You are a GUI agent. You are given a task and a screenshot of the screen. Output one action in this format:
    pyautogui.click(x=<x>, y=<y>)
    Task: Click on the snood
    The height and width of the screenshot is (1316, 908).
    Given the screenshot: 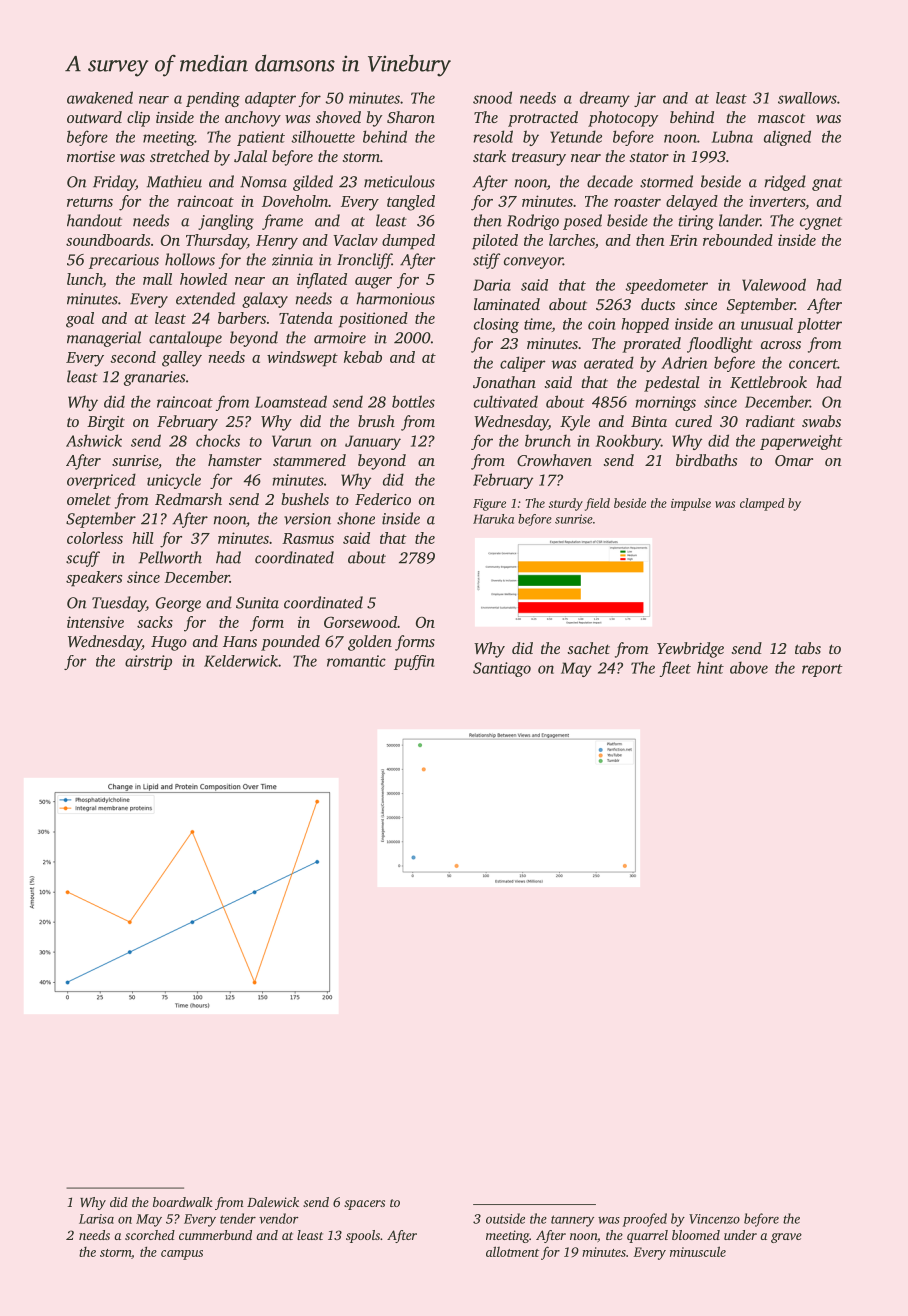 What is the action you would take?
    pyautogui.click(x=492, y=97)
